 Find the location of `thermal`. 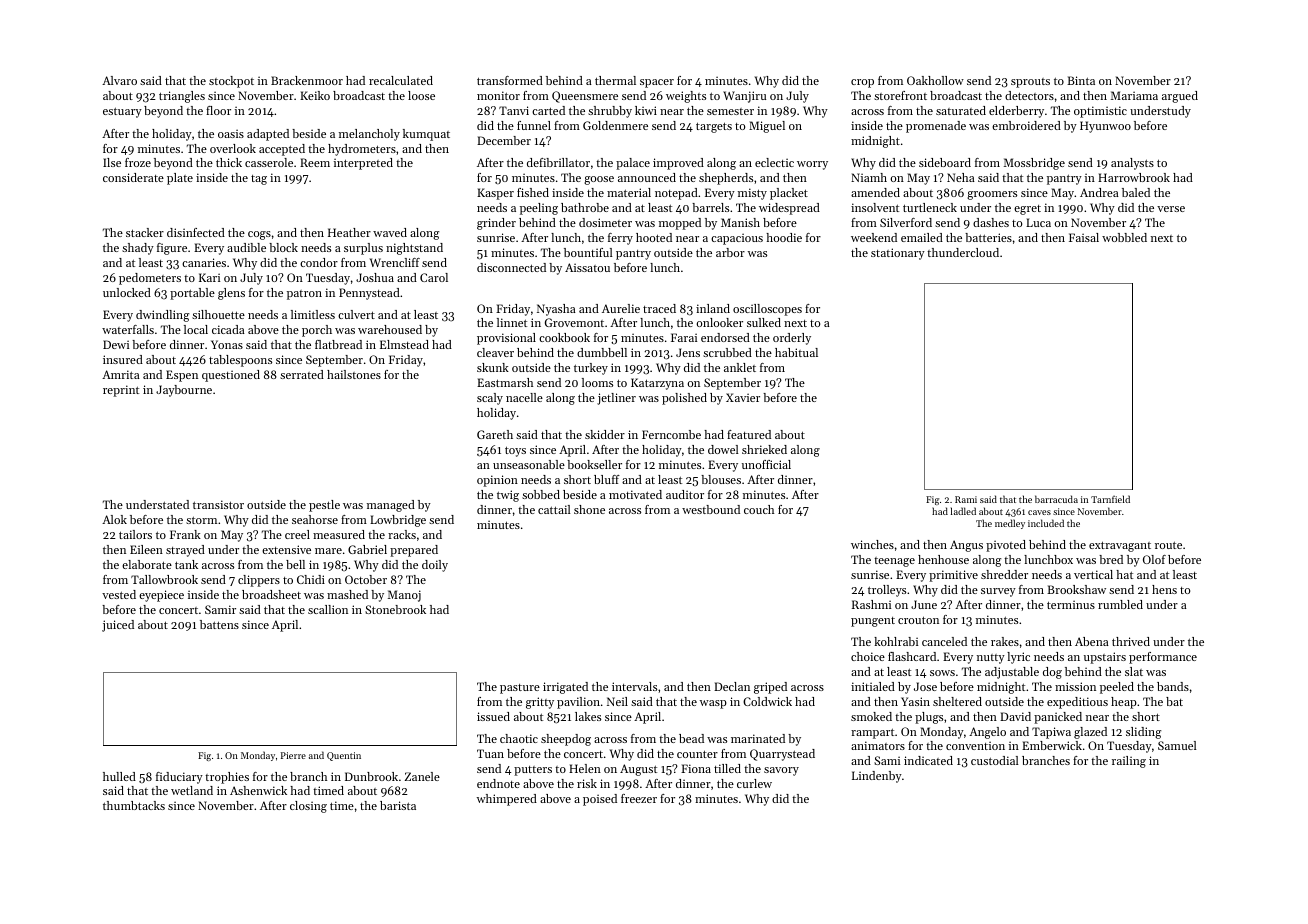

thermal is located at coordinates (615, 80).
